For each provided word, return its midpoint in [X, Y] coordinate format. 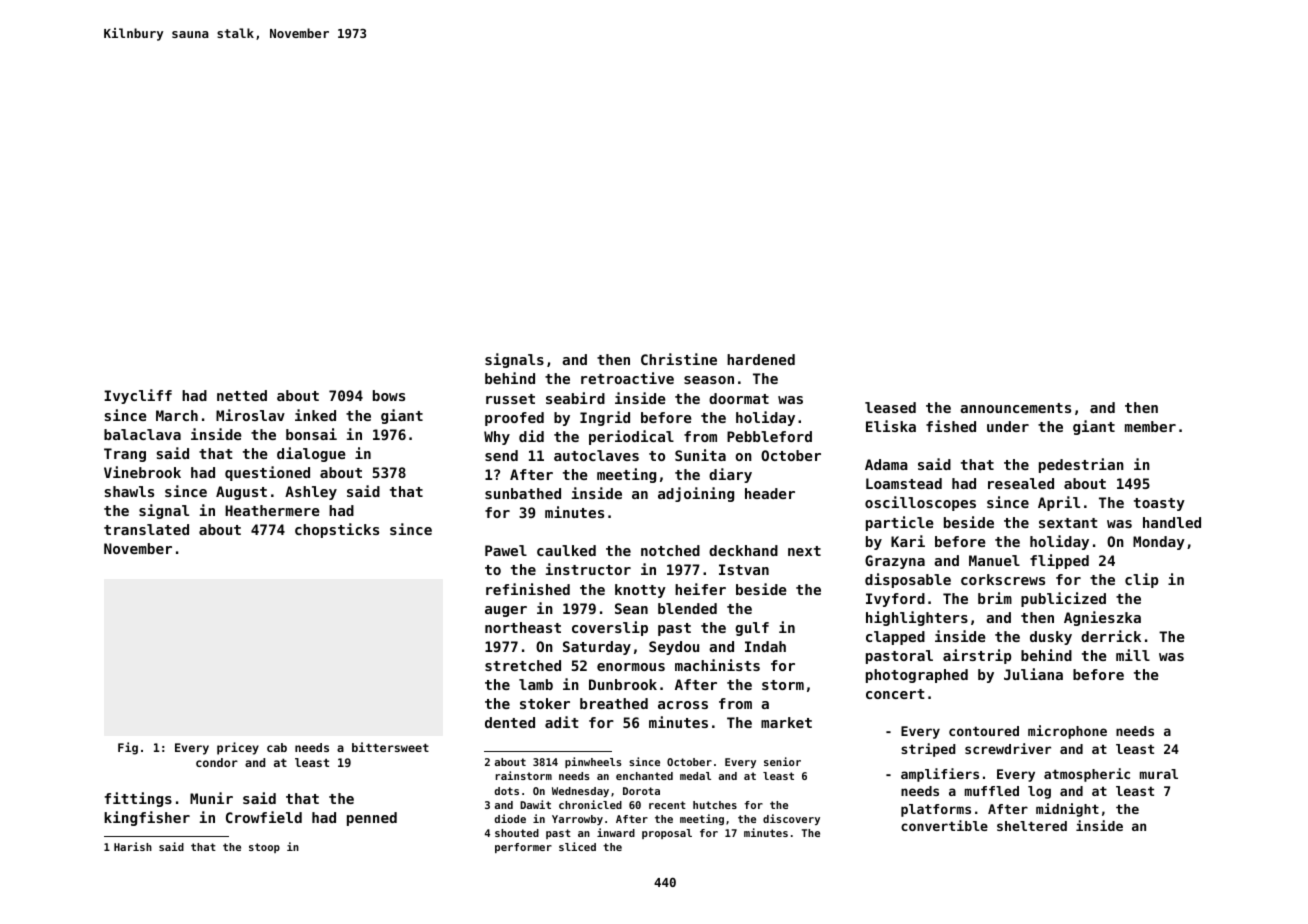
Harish [133, 846]
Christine [679, 359]
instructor [588, 569]
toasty [1159, 504]
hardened [761, 359]
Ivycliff [138, 396]
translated [146, 529]
